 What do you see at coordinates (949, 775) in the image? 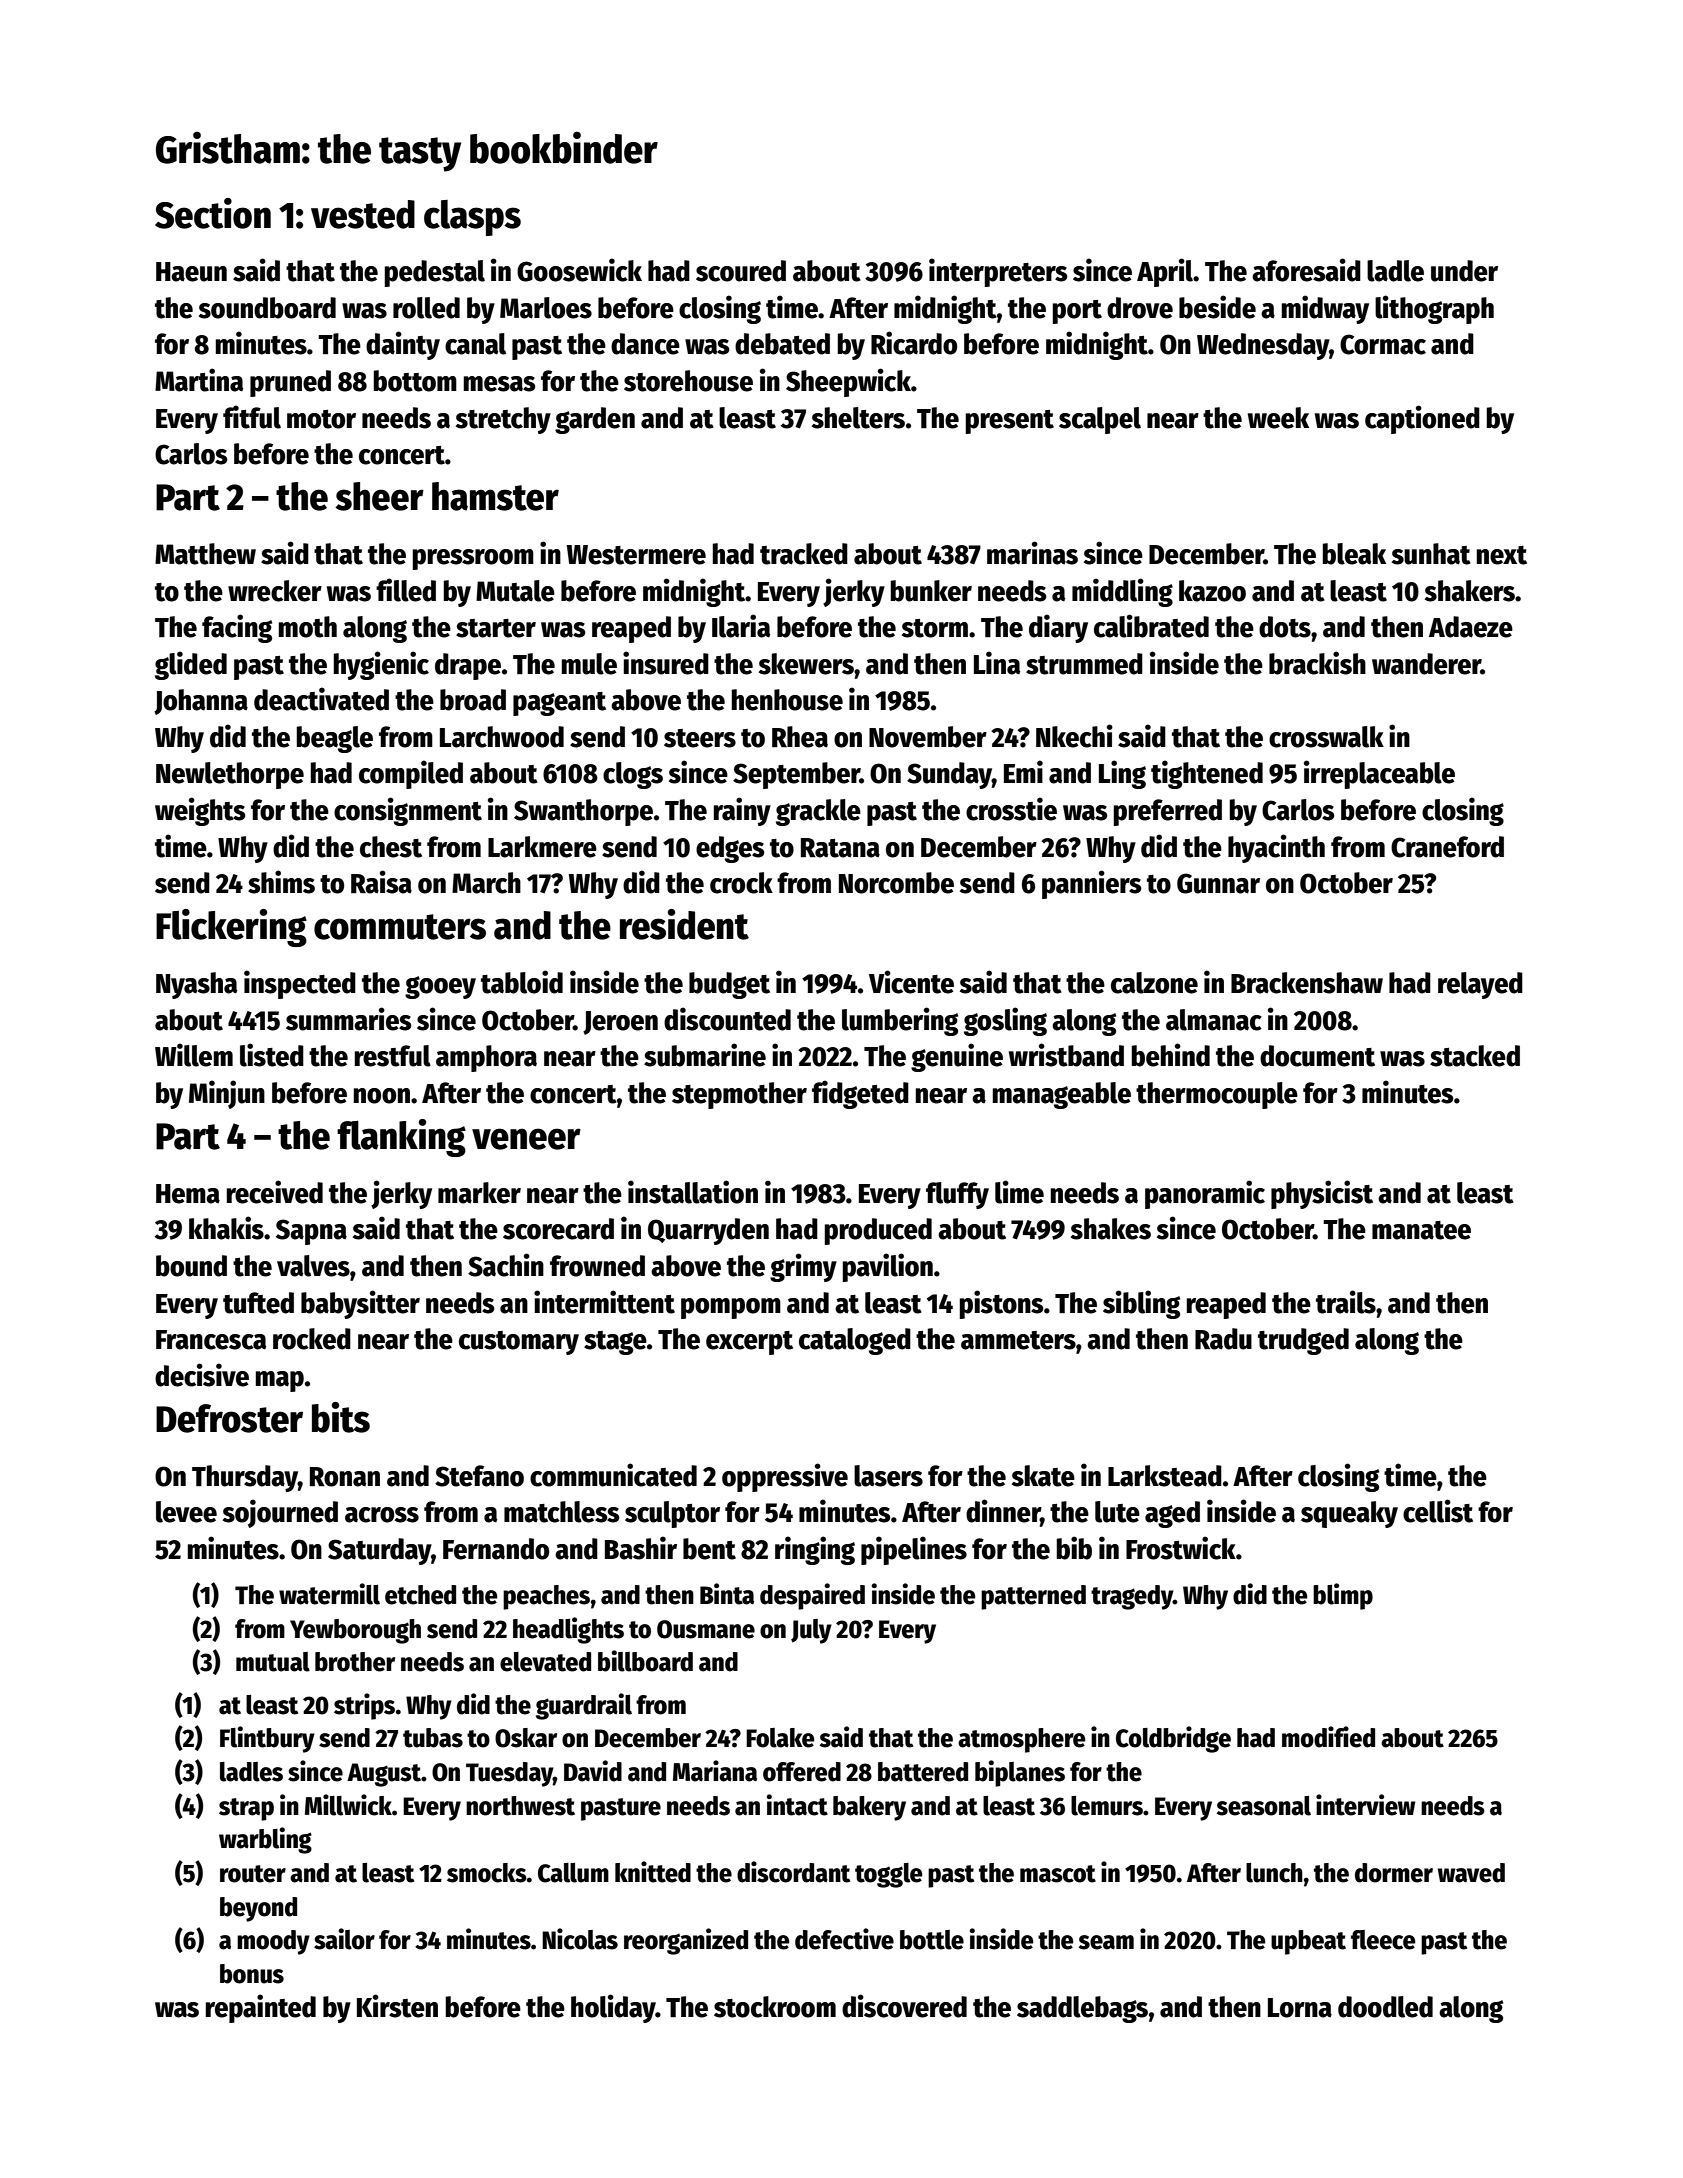
I see `Sunday` at bounding box center [949, 775].
